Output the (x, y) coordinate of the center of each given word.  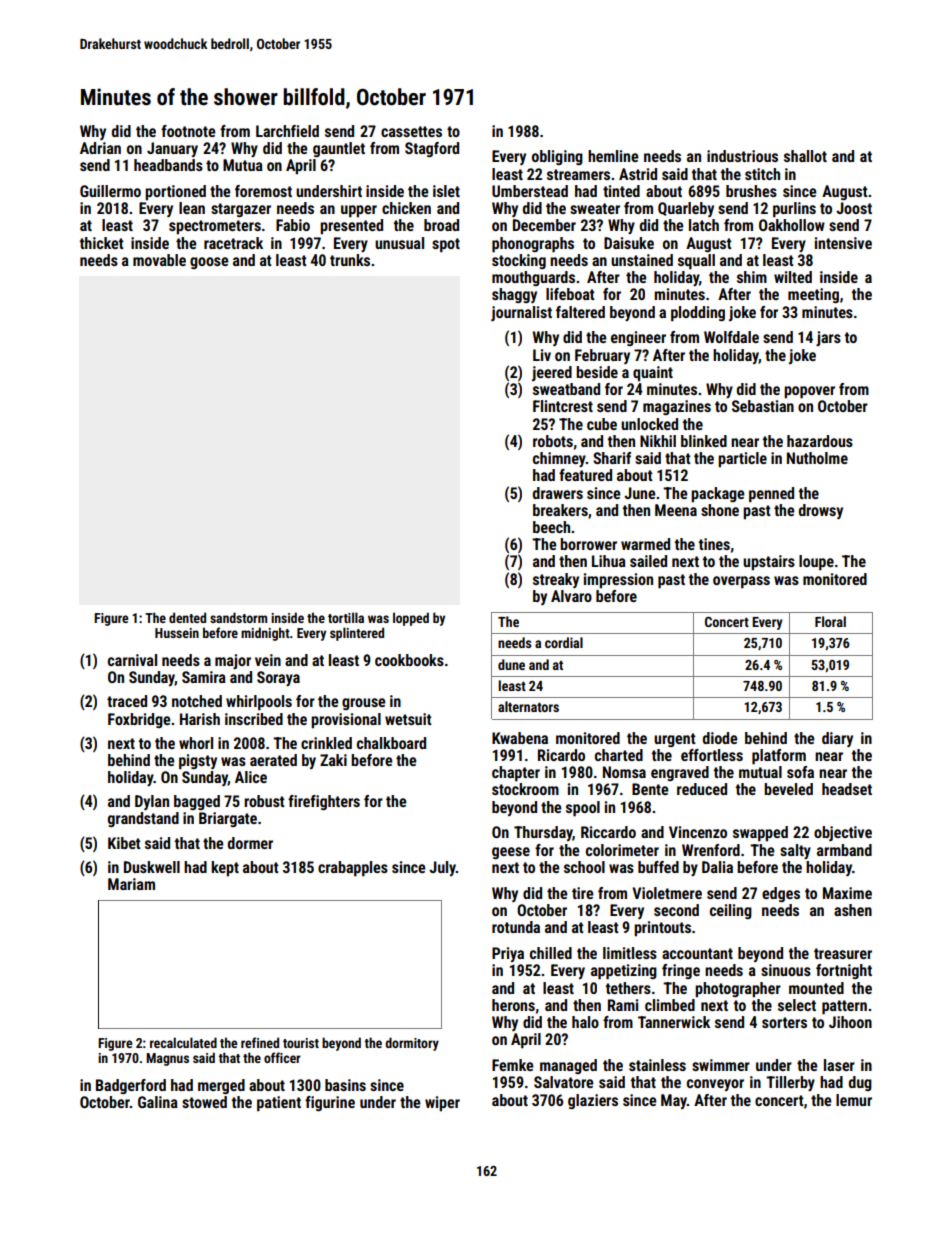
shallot (805, 156)
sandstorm (238, 617)
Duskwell (152, 867)
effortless (712, 755)
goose (209, 263)
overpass (741, 582)
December (544, 225)
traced (127, 701)
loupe (816, 563)
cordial (564, 642)
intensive (843, 243)
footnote (188, 131)
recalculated (183, 1042)
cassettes (411, 131)
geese (511, 853)
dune (511, 664)
